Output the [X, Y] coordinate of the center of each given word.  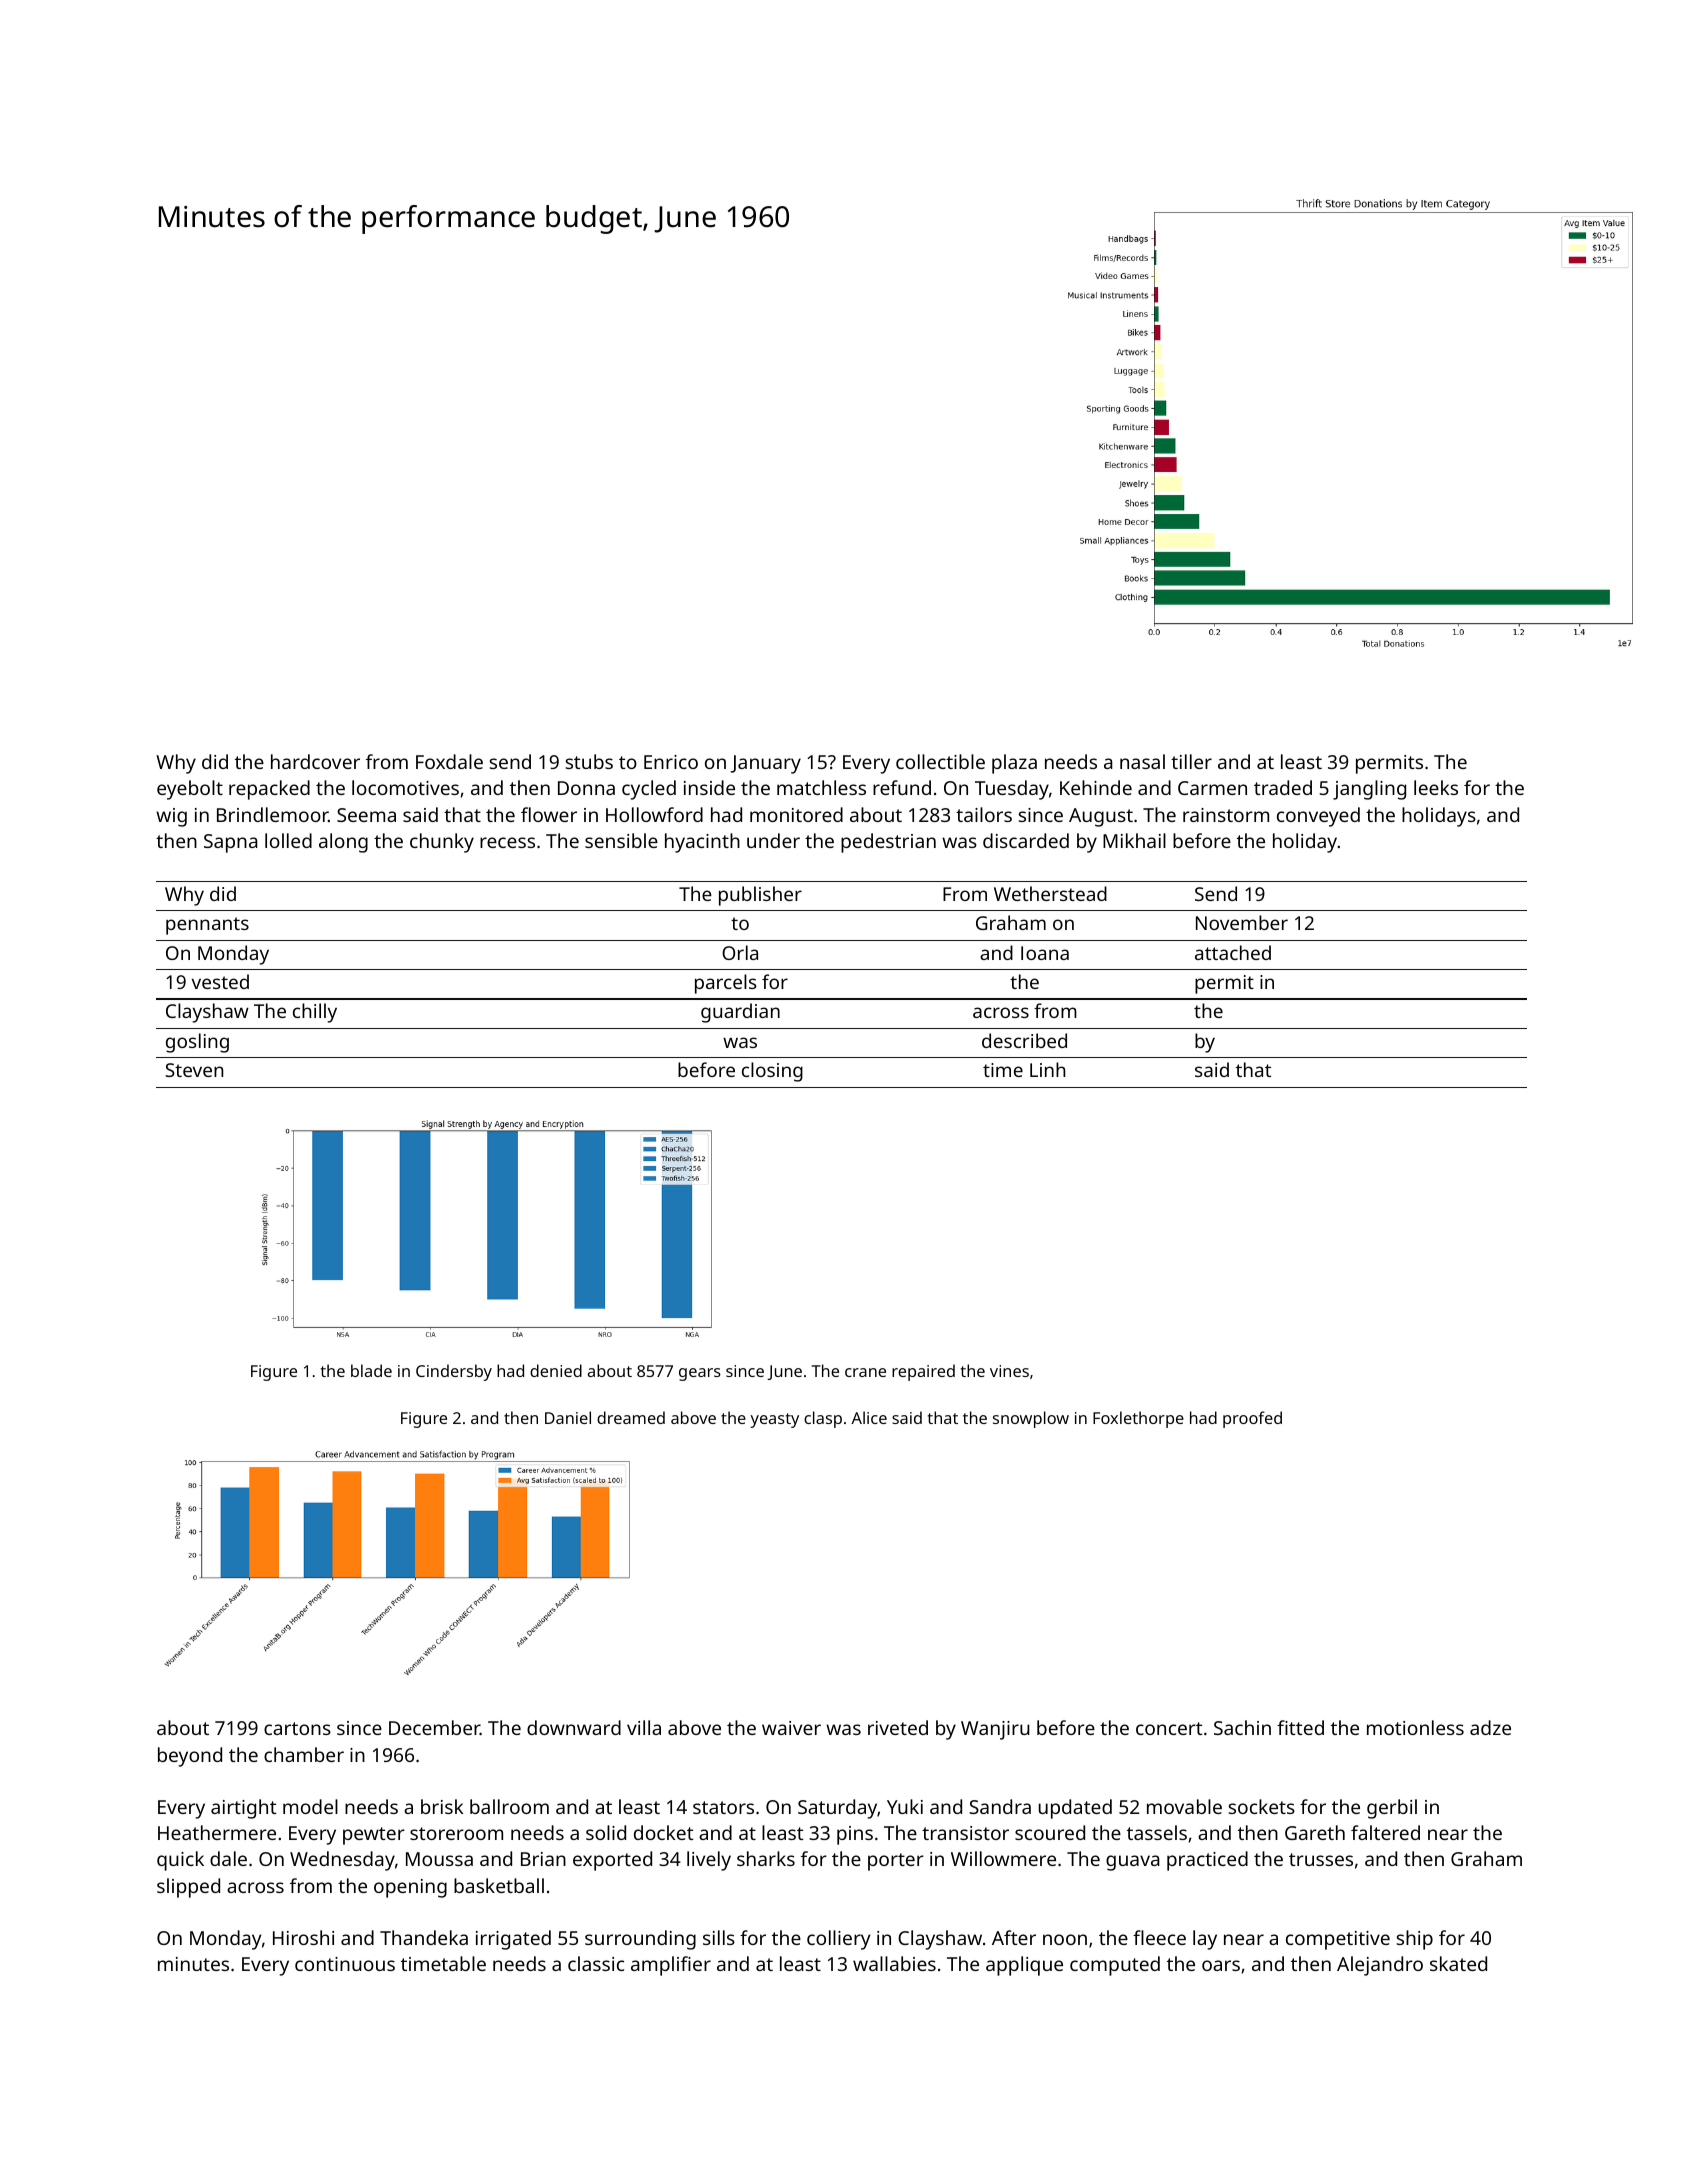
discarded [1026, 840]
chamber [304, 1754]
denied [556, 1370]
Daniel [568, 1417]
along [343, 843]
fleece [1159, 1937]
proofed [1252, 1419]
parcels [725, 984]
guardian [740, 1013]
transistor [965, 1833]
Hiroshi [303, 1937]
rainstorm [1226, 815]
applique [1024, 1966]
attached [1233, 952]
